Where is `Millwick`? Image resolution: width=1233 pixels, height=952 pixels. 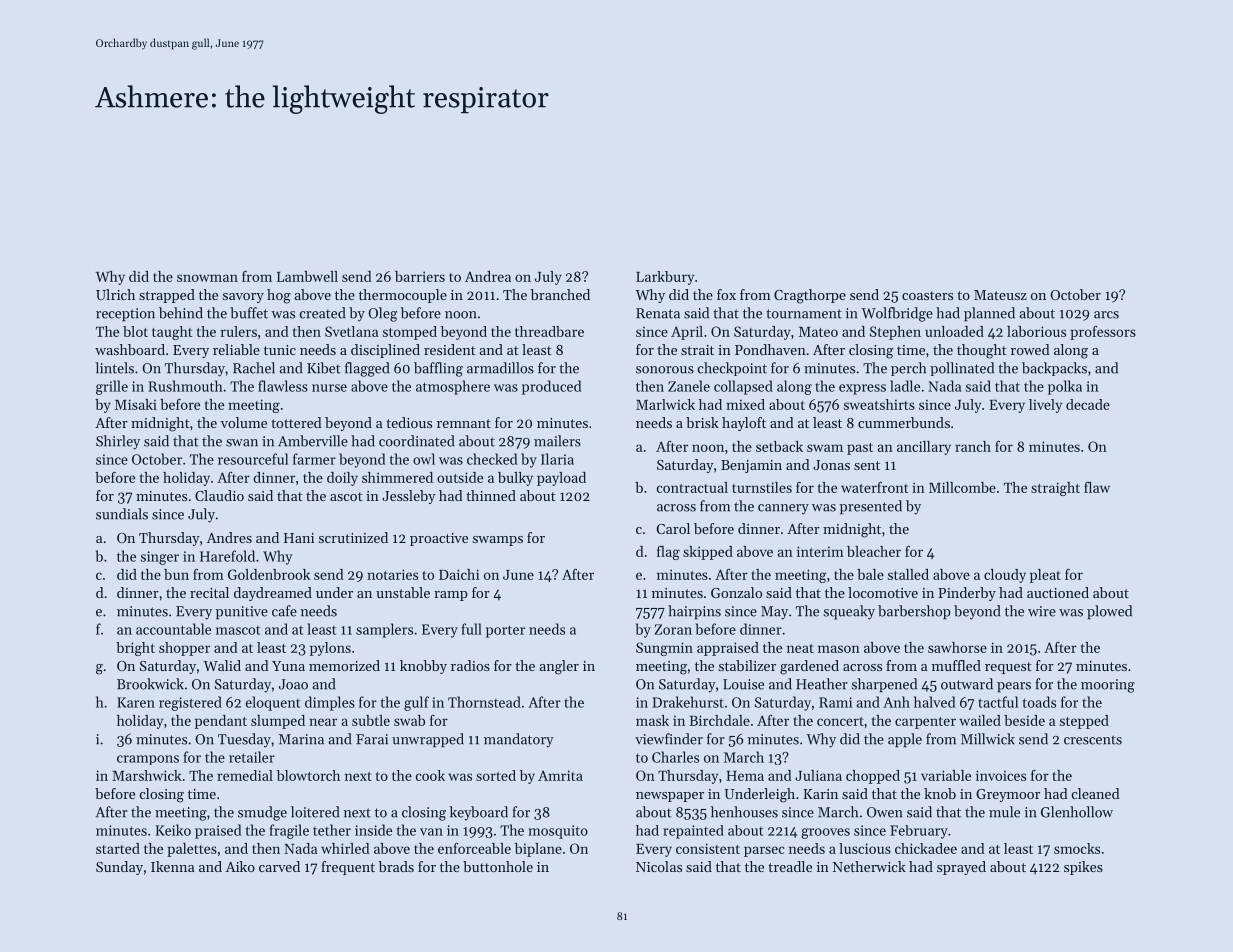
Millwick is located at coordinates (988, 739).
